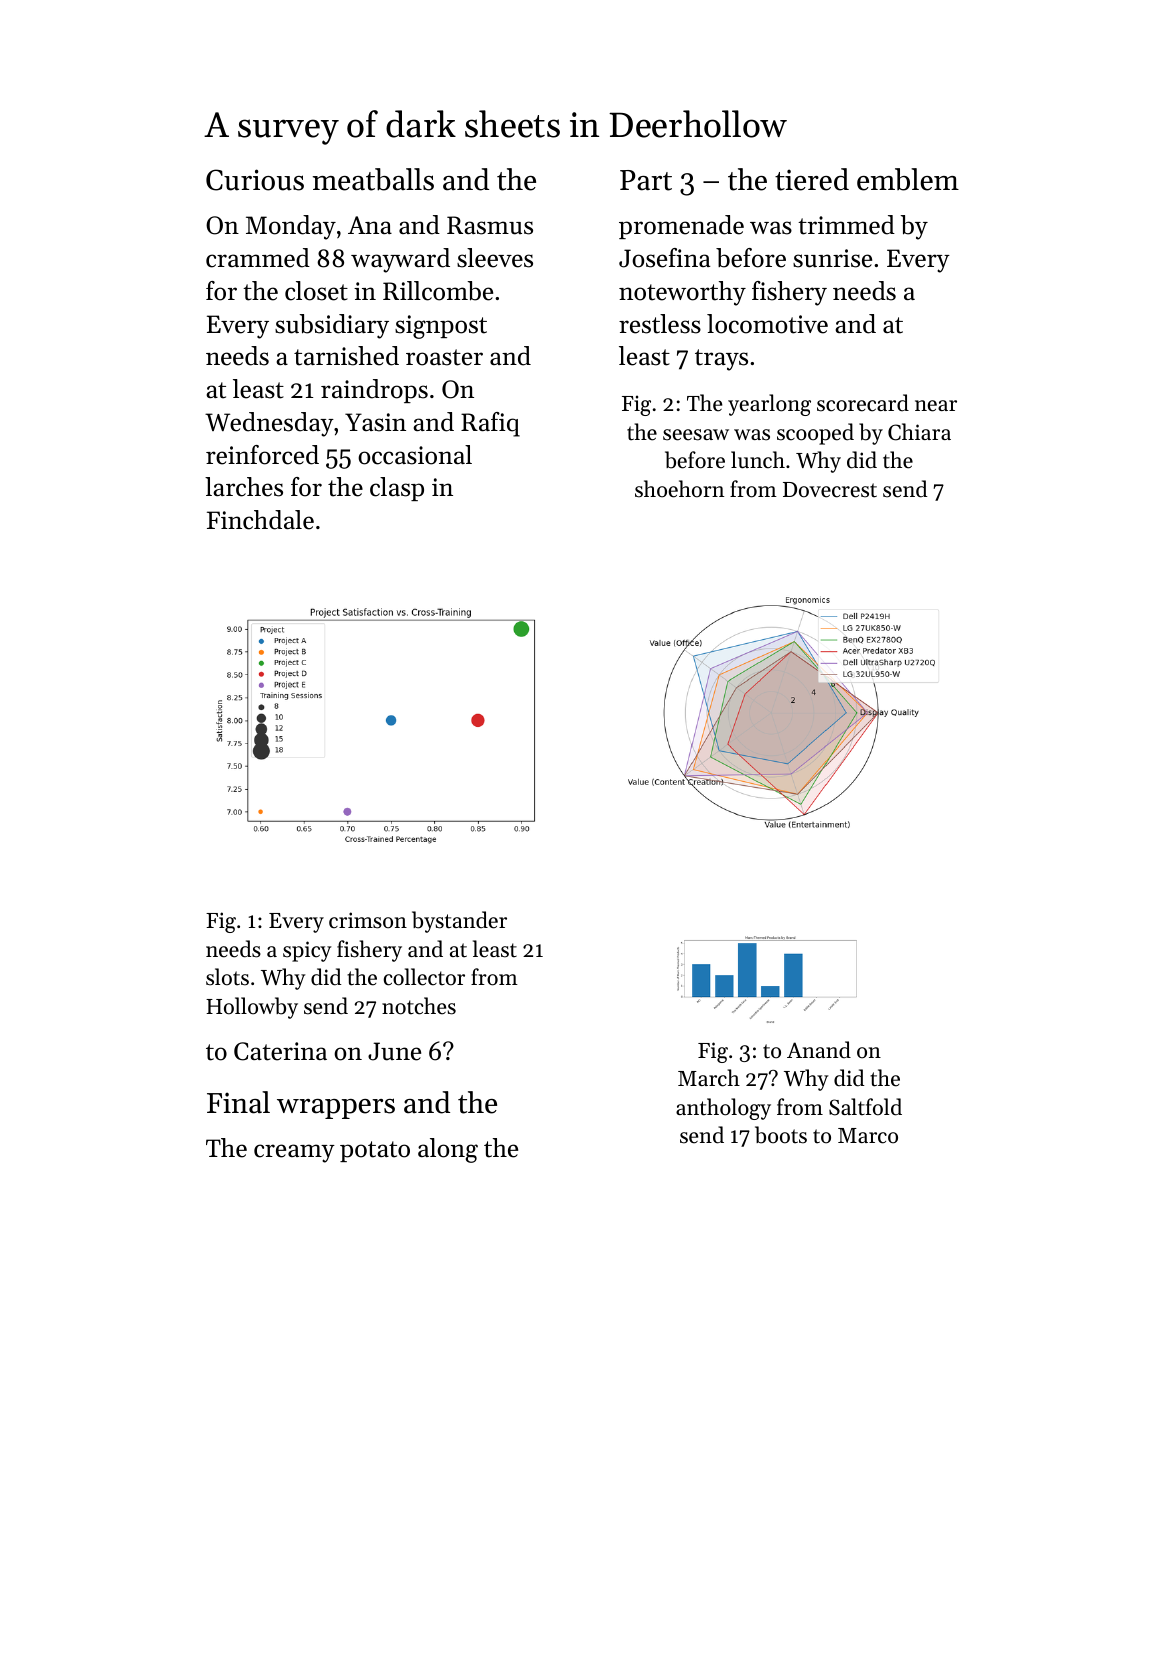  What do you see at coordinates (646, 180) in the screenshot?
I see `Part` at bounding box center [646, 180].
